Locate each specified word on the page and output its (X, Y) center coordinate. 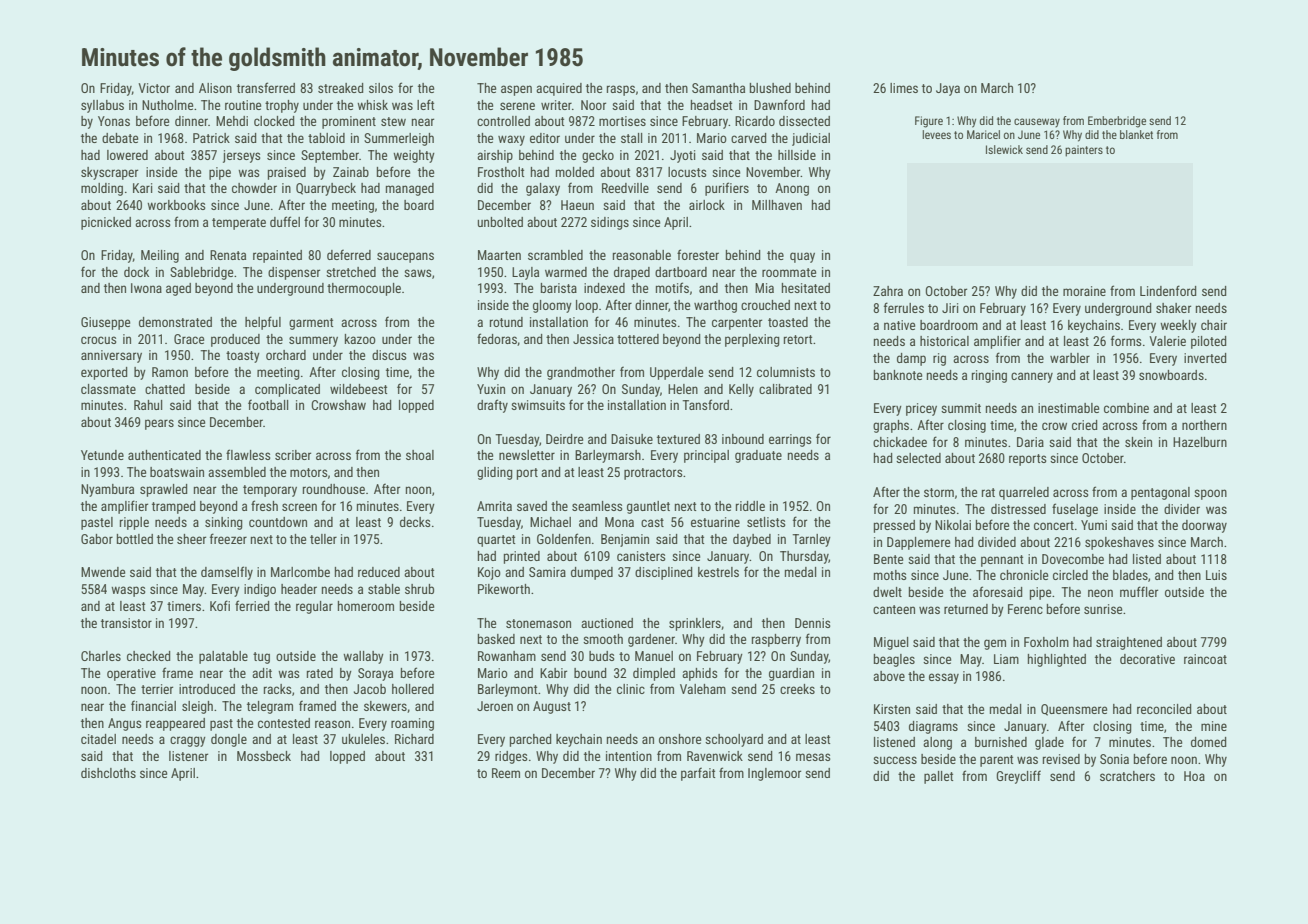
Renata (228, 255)
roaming (412, 724)
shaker (1173, 308)
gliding (495, 473)
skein (1138, 442)
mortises (622, 121)
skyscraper (109, 173)
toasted (788, 322)
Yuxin (491, 389)
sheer (191, 539)
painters (1084, 151)
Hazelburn (1200, 442)
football (268, 404)
